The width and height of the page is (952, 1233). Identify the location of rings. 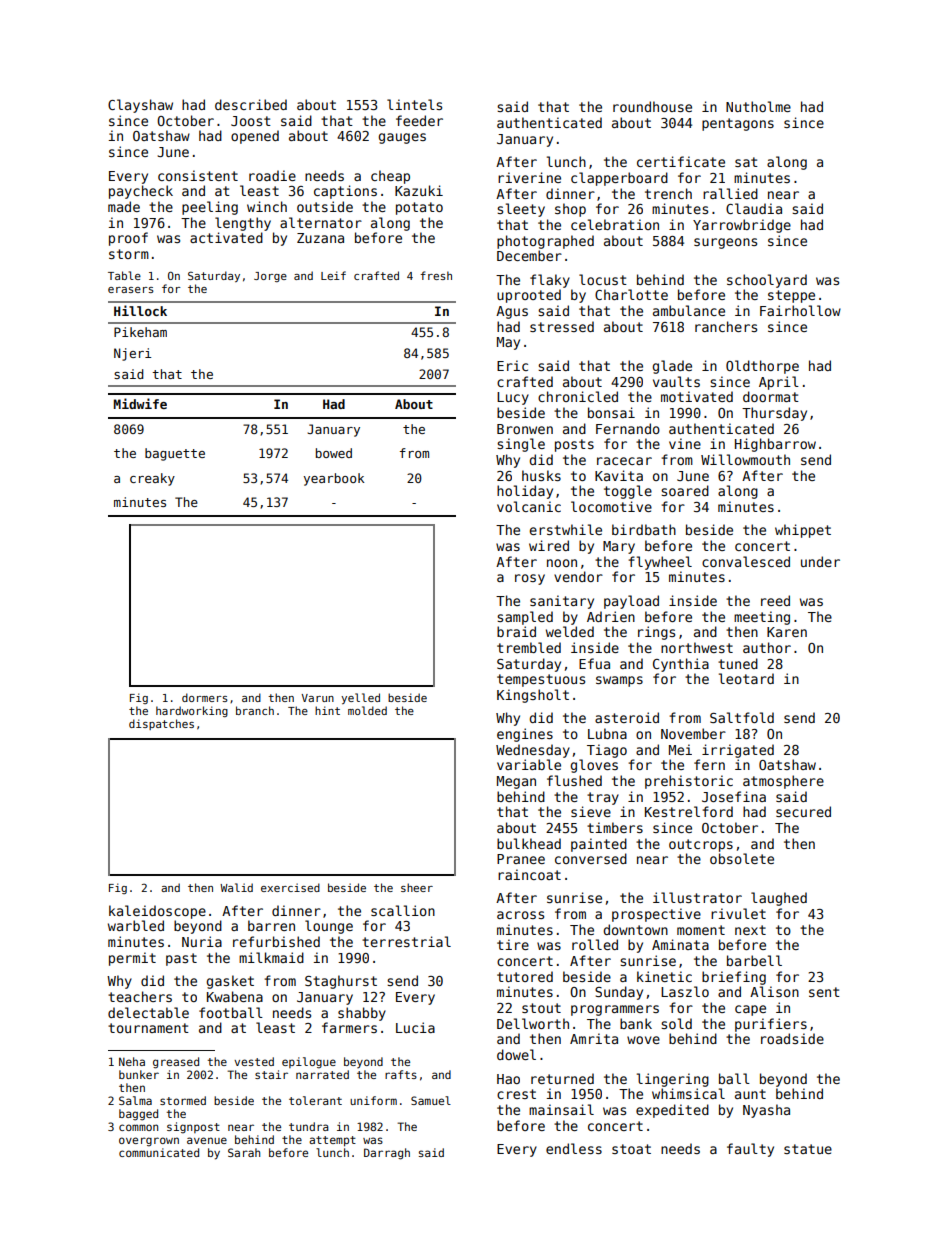
(656, 633).
